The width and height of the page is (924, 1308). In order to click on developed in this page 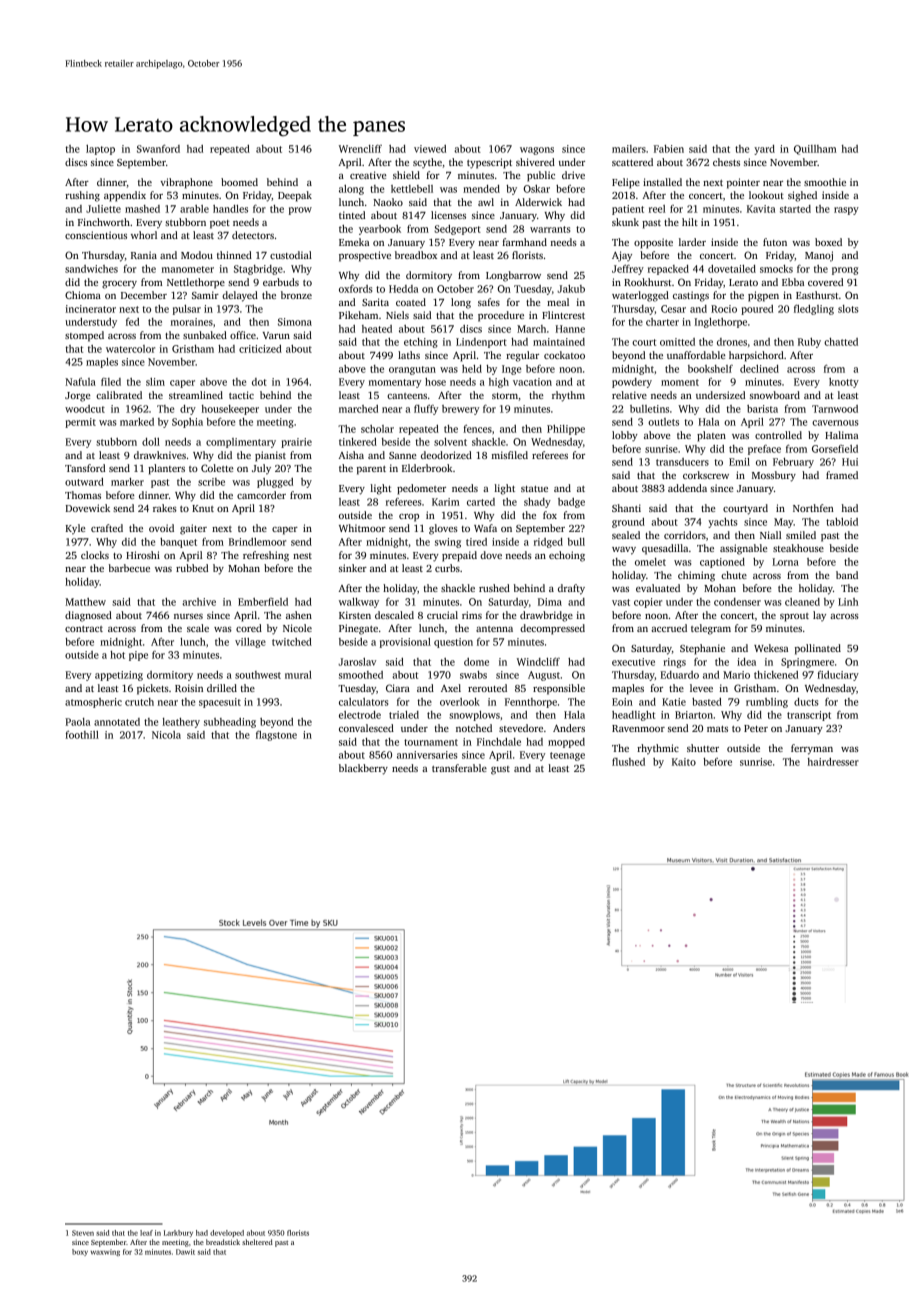, I will do `click(227, 1233)`.
